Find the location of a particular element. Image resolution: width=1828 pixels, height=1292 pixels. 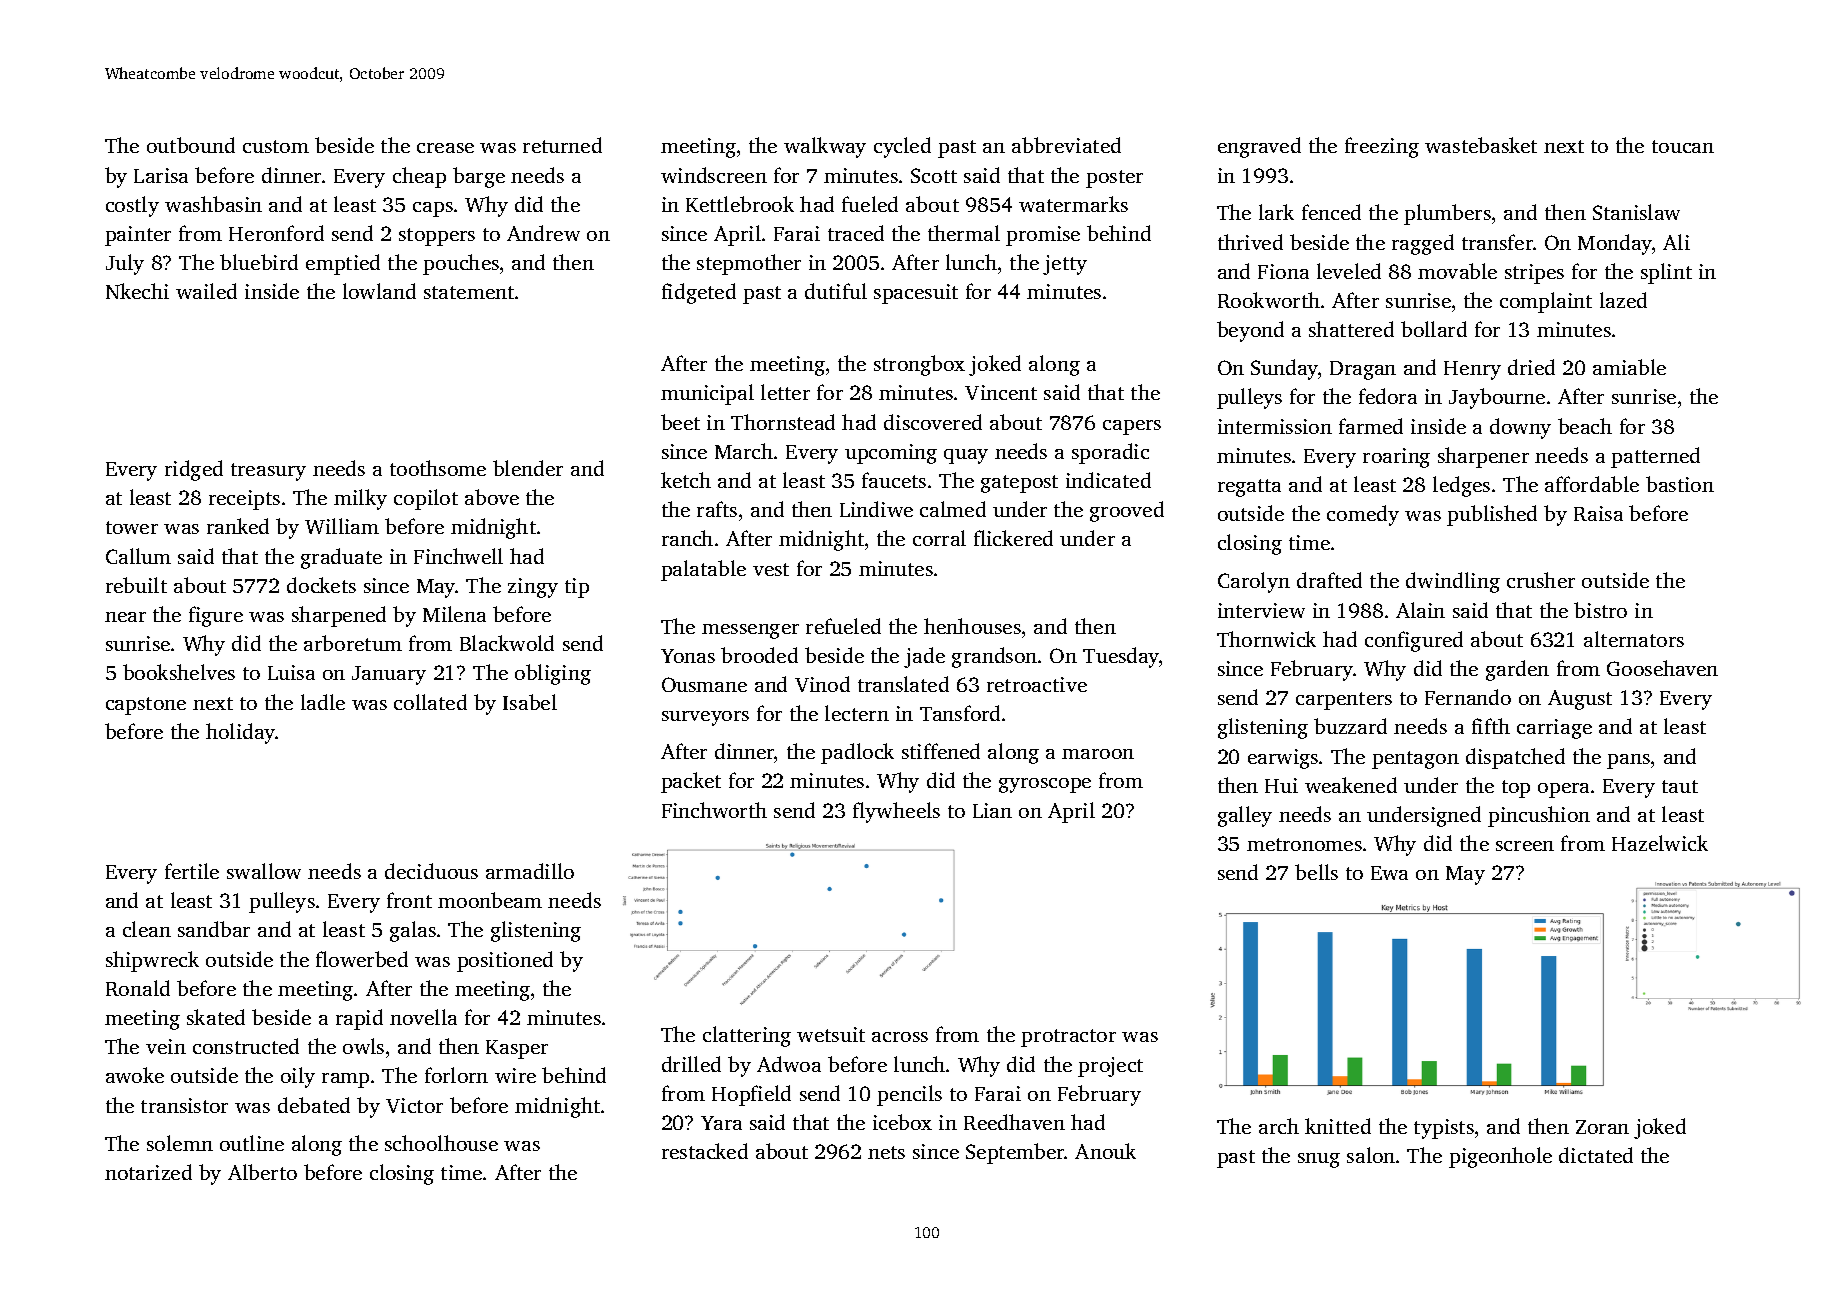

packet is located at coordinates (691, 782).
